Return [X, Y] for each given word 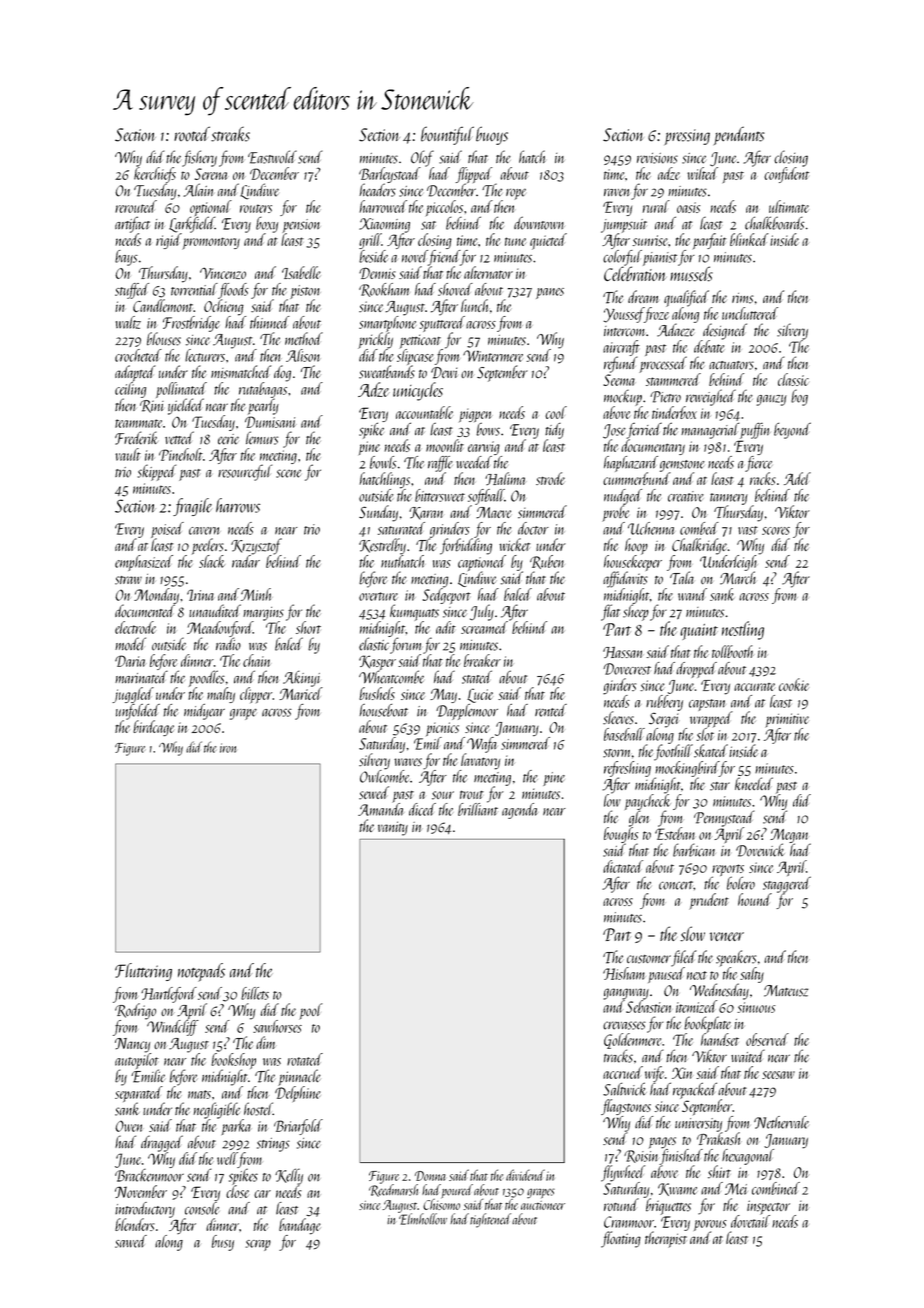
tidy [554, 431]
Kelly [289, 1176]
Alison [303, 355]
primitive [787, 720]
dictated [623, 866]
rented [551, 710]
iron [228, 748]
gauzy [772, 400]
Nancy [132, 1045]
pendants [739, 135]
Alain [198, 190]
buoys [492, 135]
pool [311, 1011]
